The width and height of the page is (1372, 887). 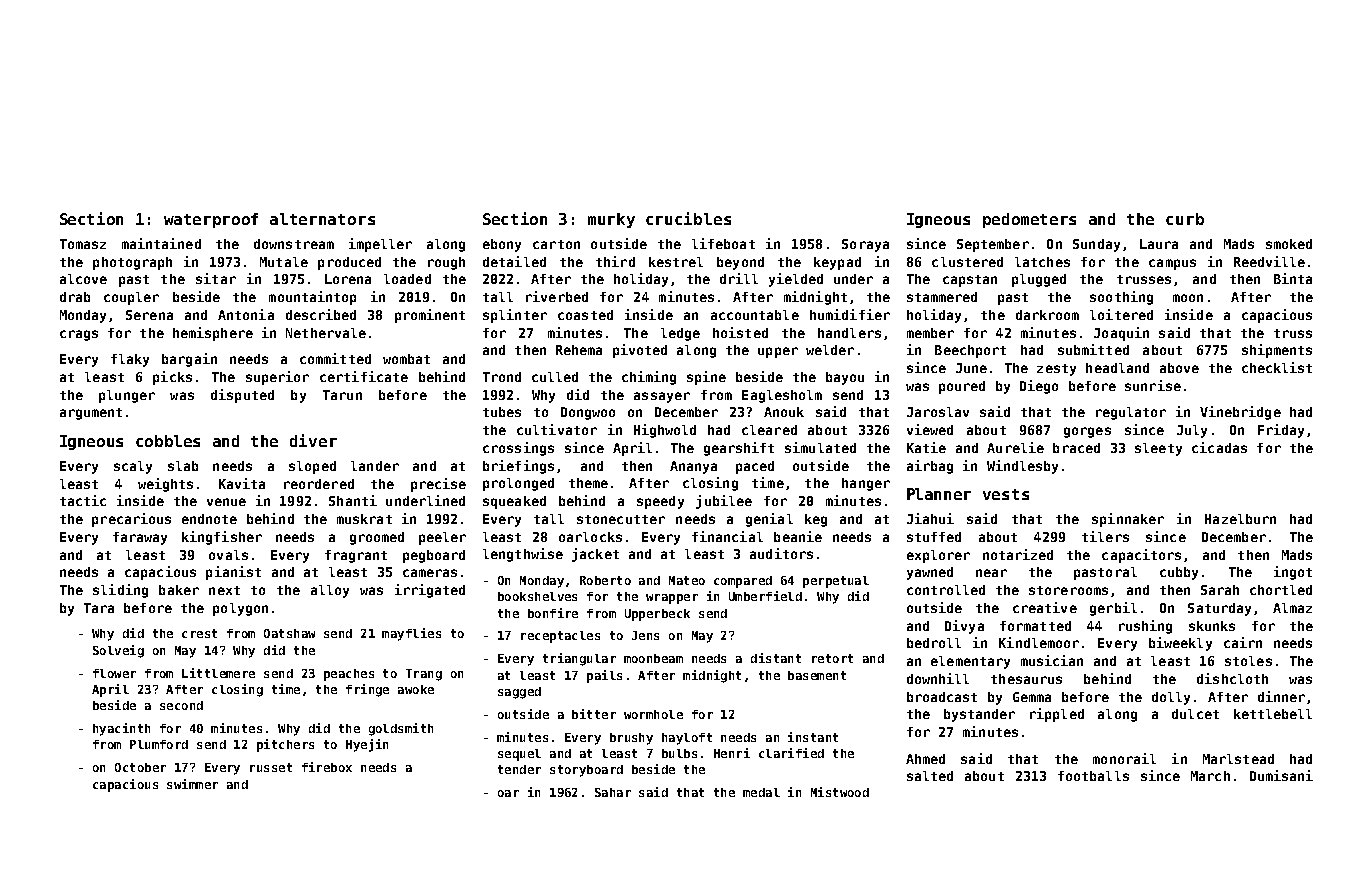 What do you see at coordinates (1172, 264) in the page?
I see `campus` at bounding box center [1172, 264].
